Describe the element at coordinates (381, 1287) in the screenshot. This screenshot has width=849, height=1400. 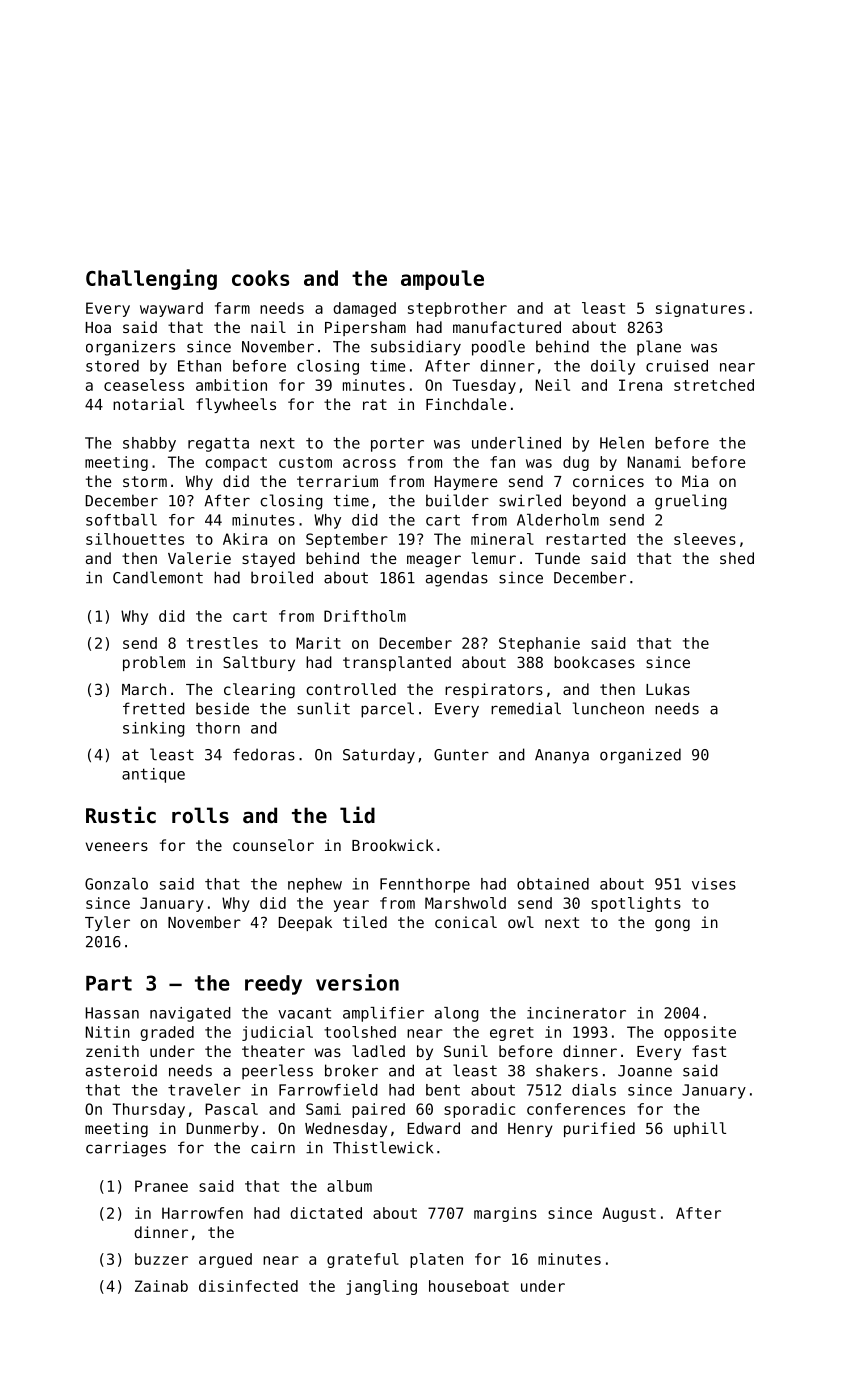
I see `jangling` at that location.
